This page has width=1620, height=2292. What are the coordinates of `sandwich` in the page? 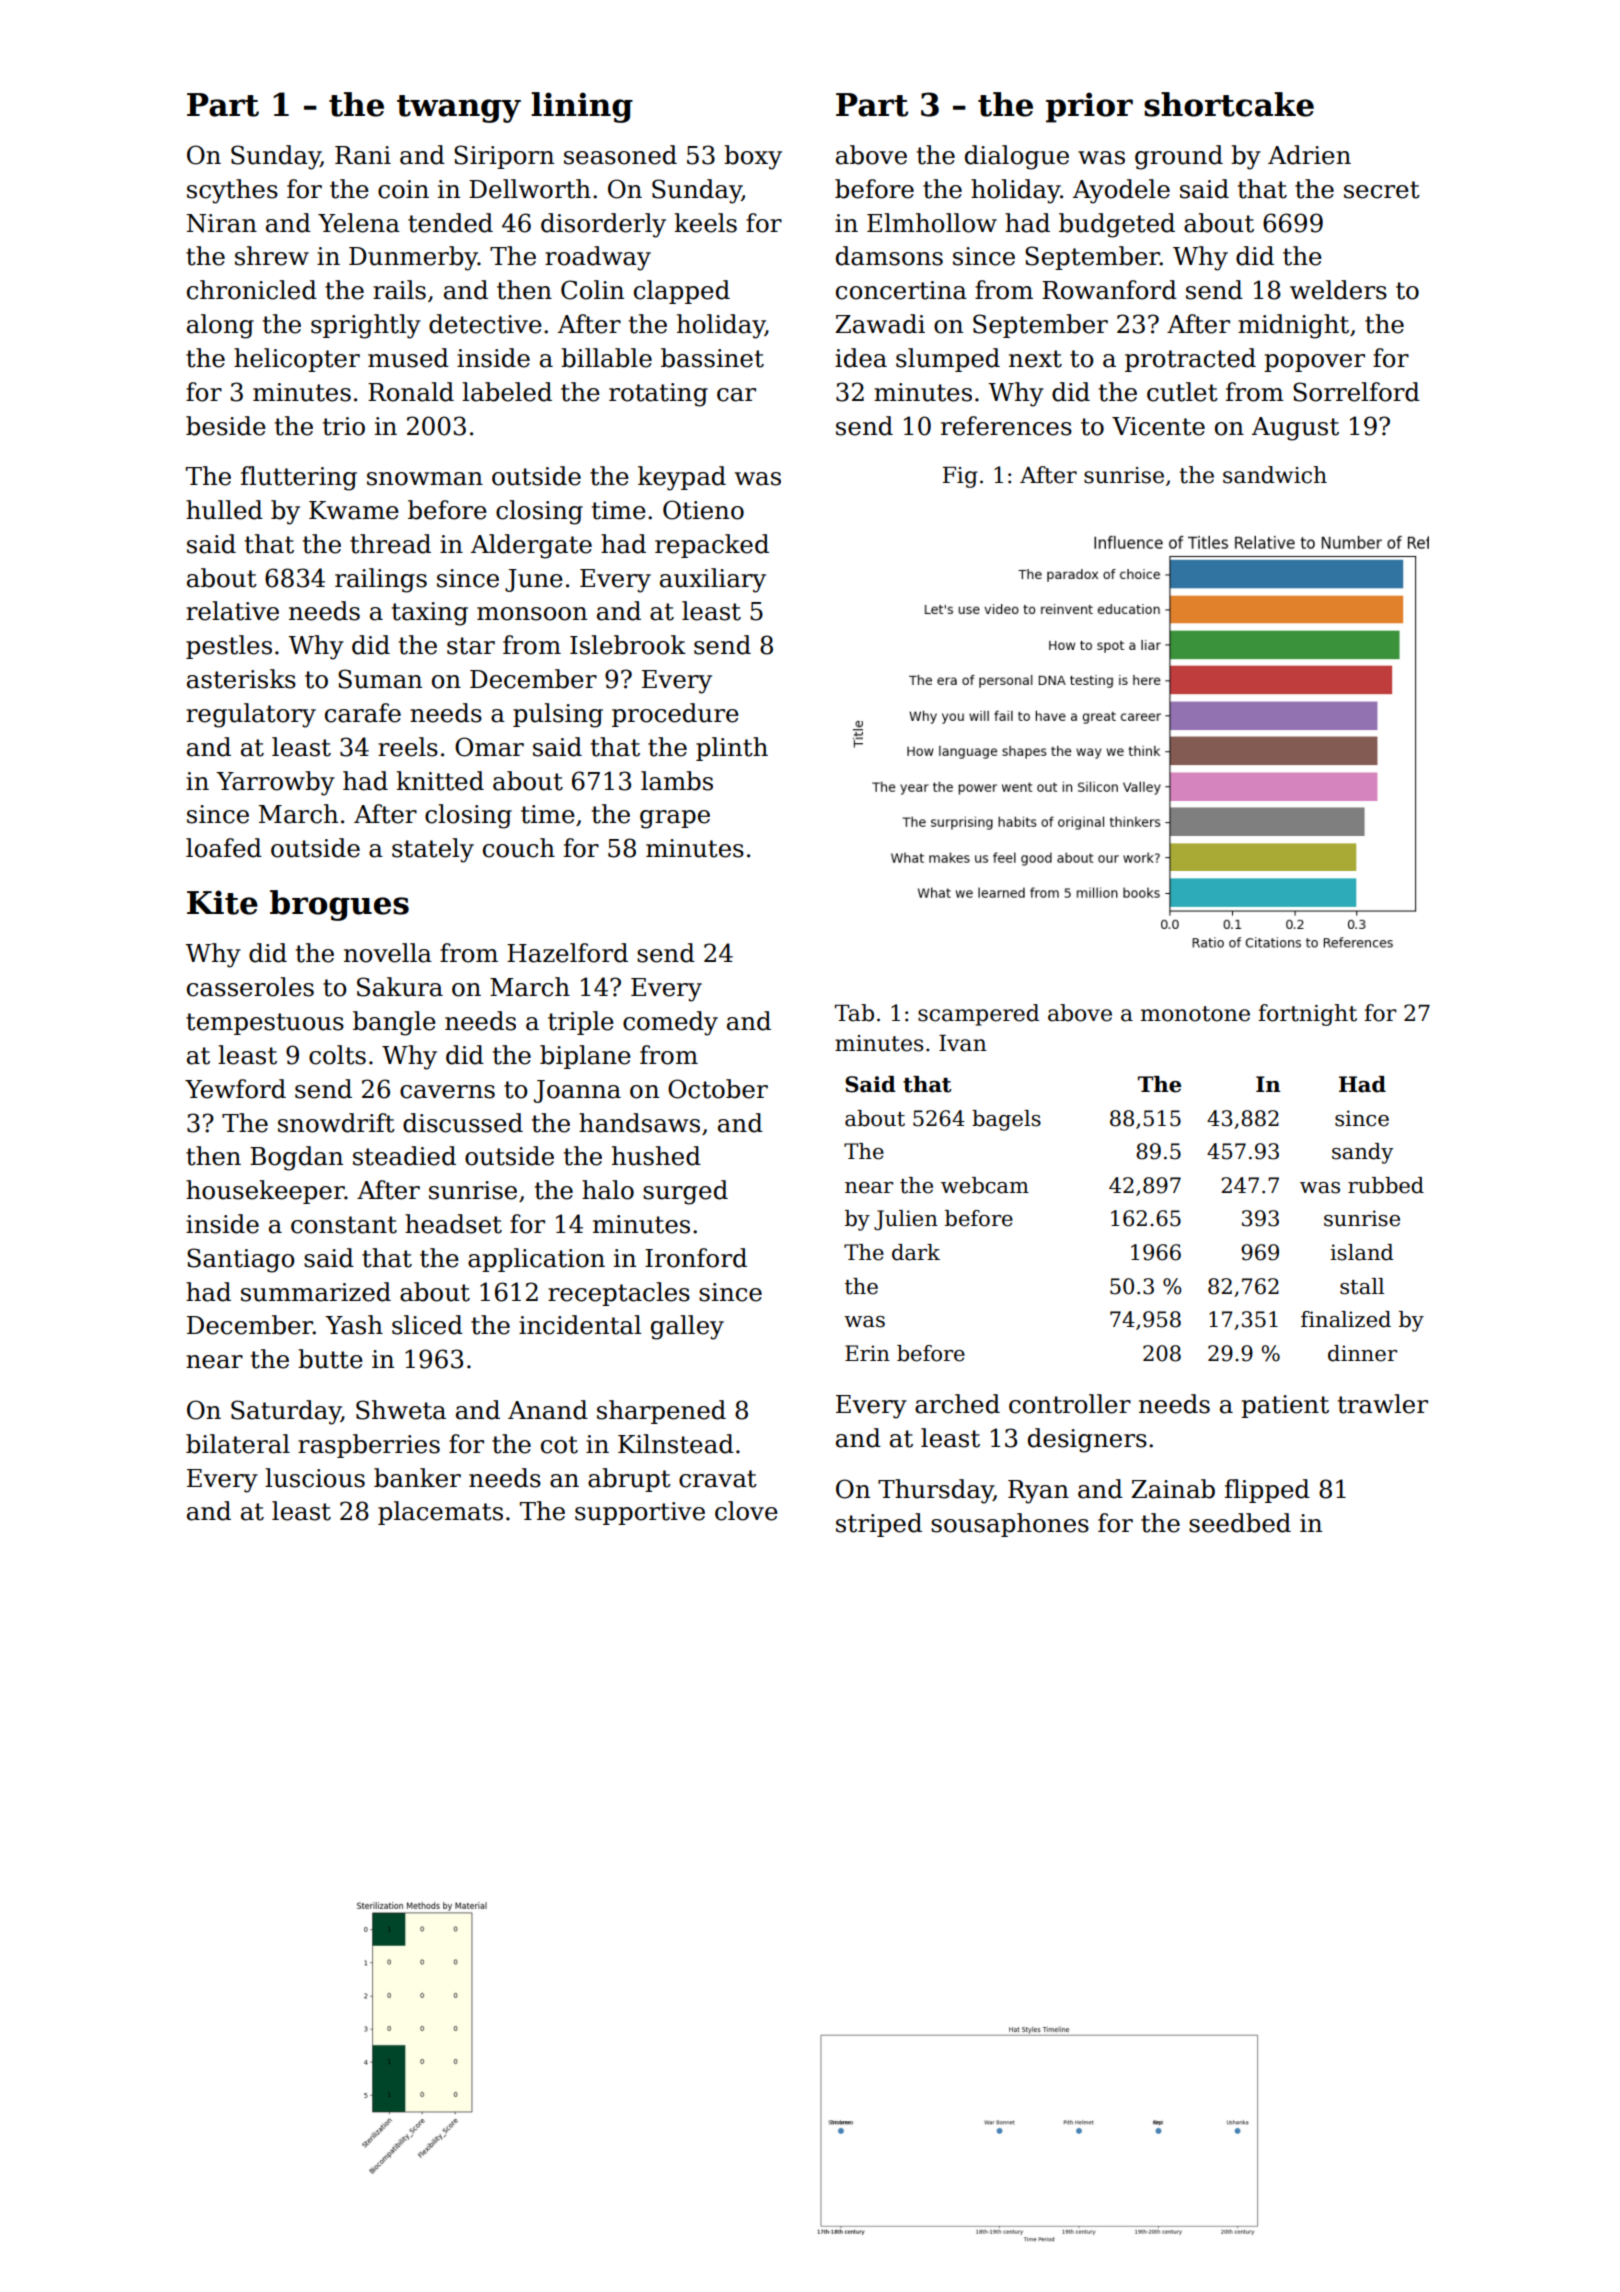 It's located at (1275, 475).
